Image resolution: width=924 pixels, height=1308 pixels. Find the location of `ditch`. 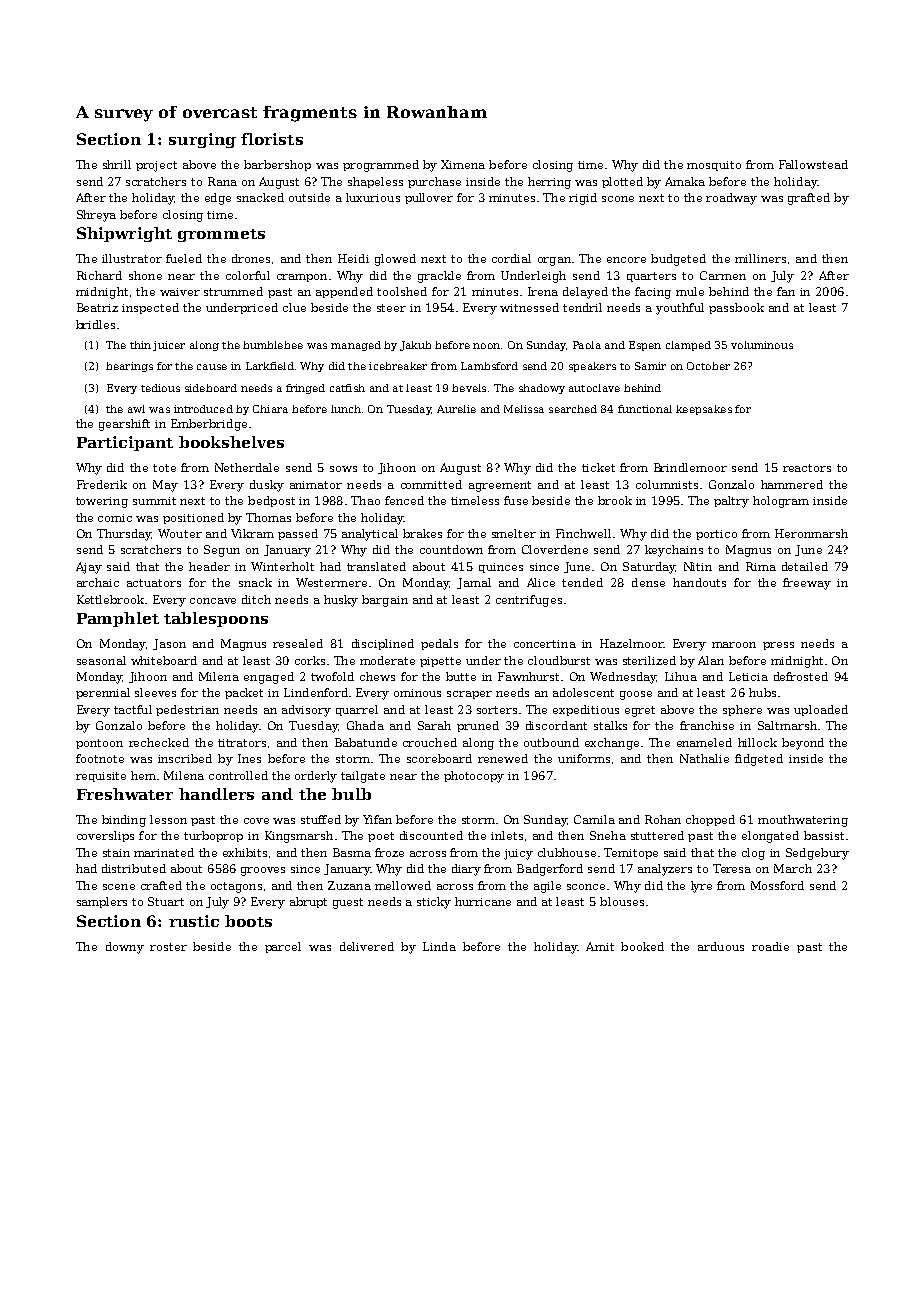

ditch is located at coordinates (256, 599).
